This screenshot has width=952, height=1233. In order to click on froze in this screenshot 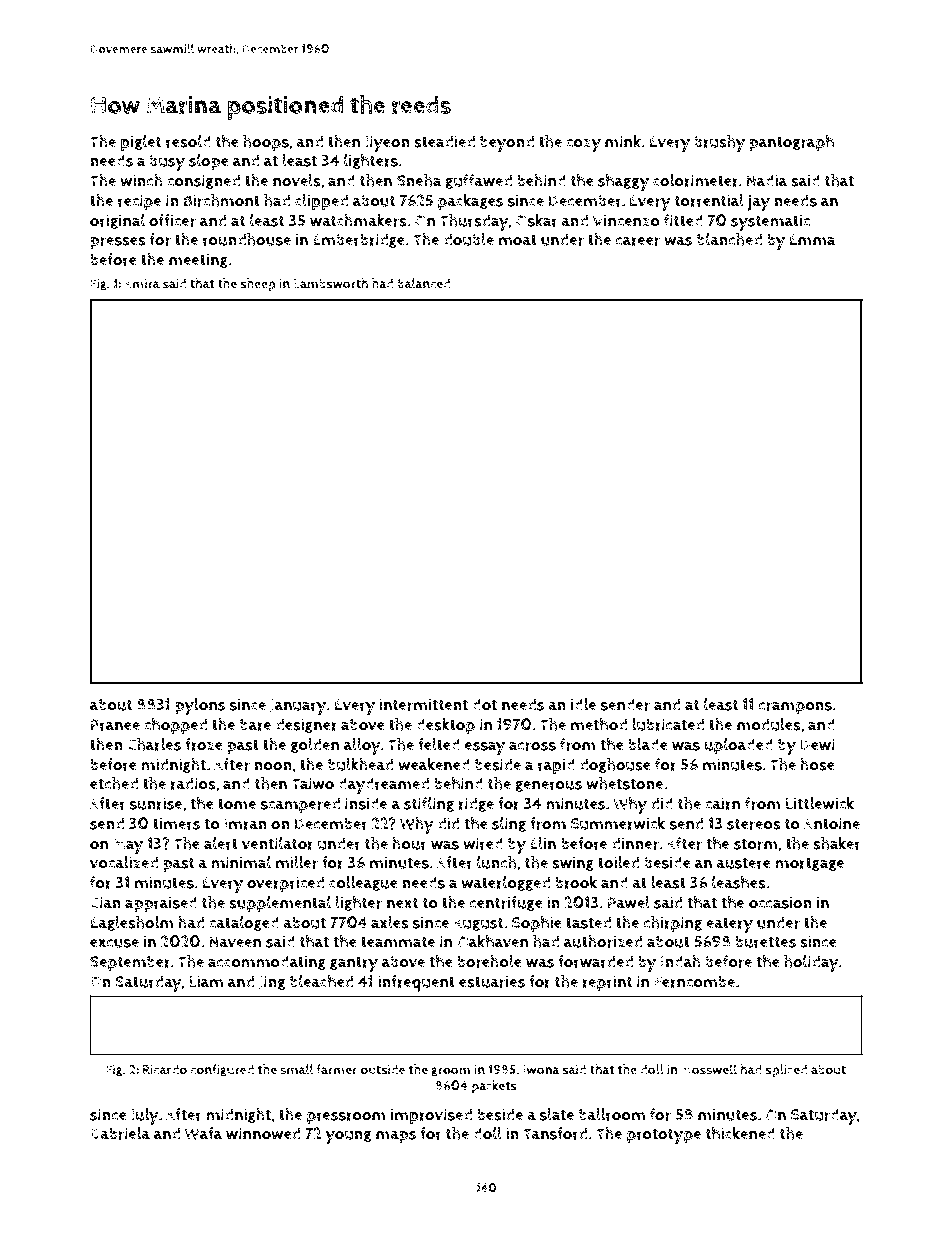, I will do `click(204, 744)`.
